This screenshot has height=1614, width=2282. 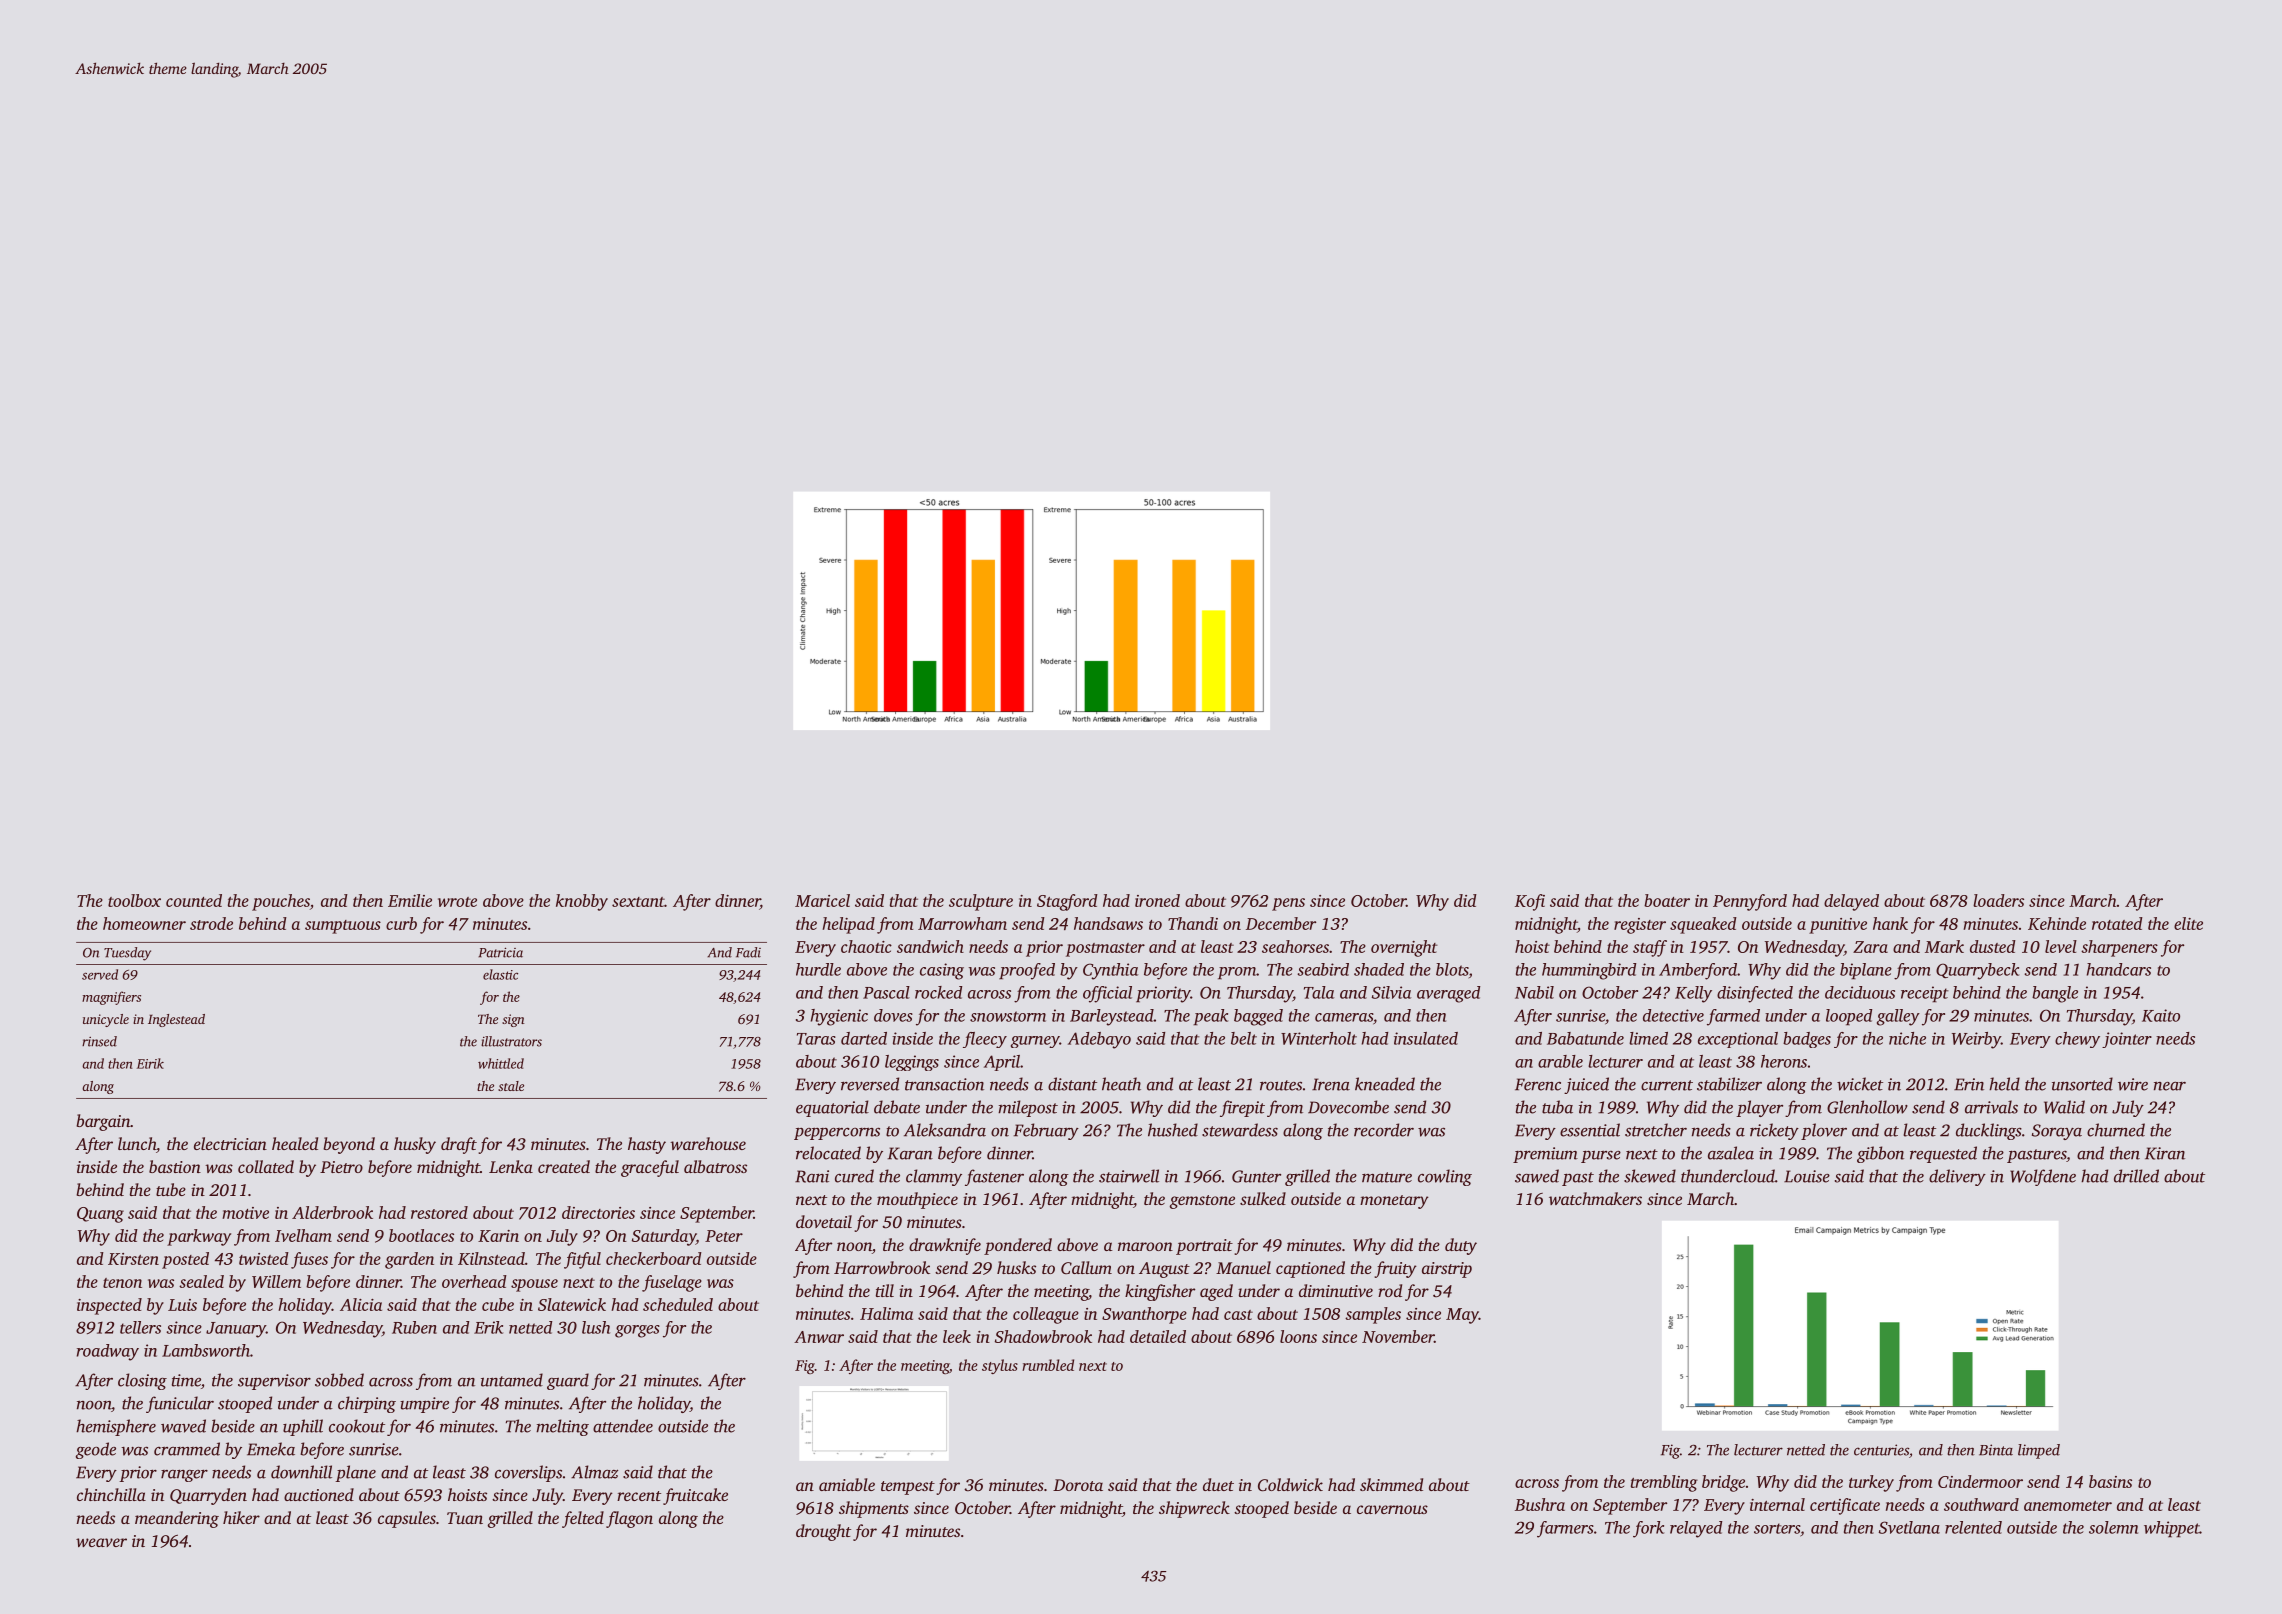 What do you see at coordinates (1595, 1198) in the screenshot?
I see `watchmakers` at bounding box center [1595, 1198].
